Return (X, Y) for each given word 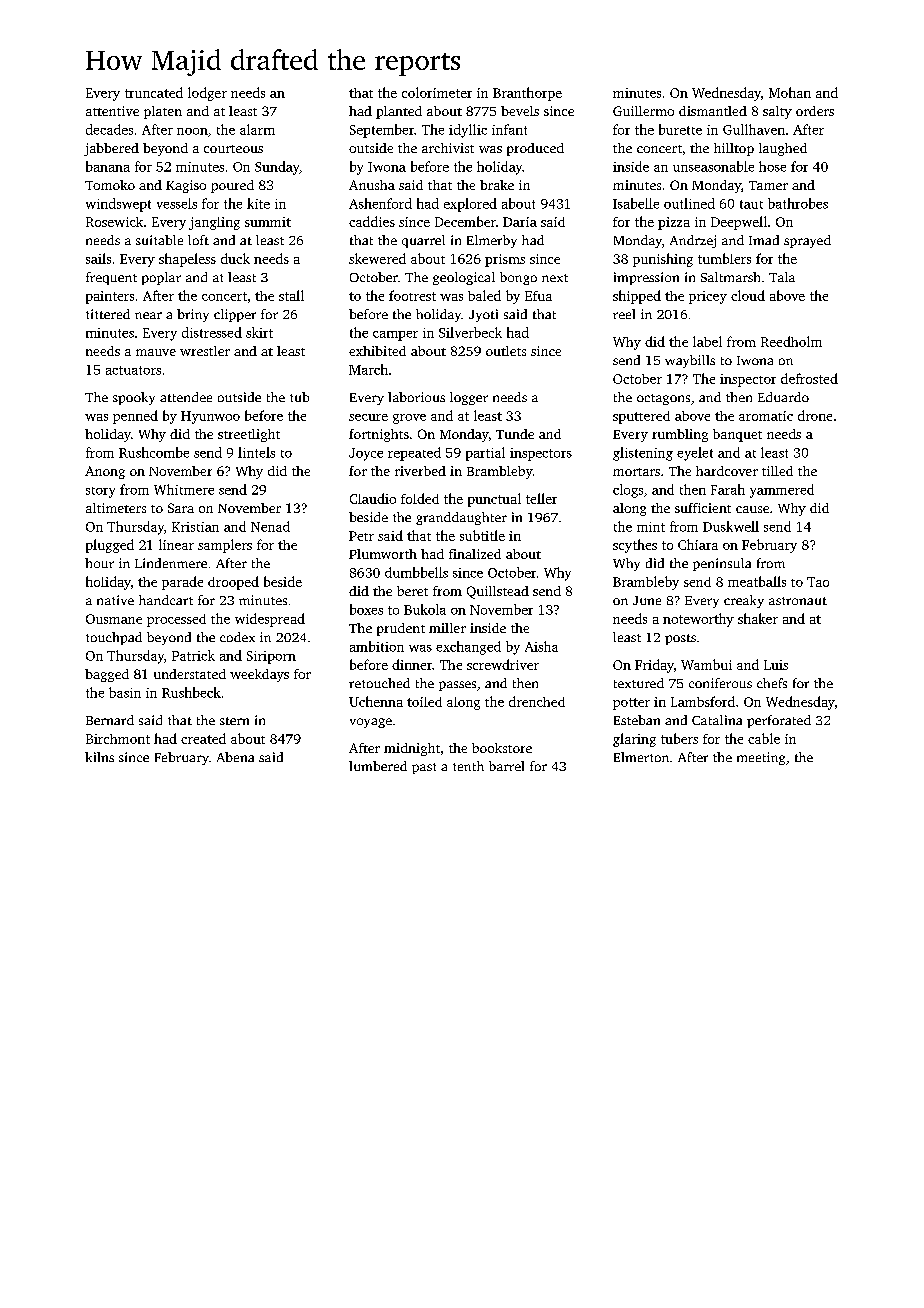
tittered (108, 314)
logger (469, 398)
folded (420, 498)
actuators (133, 370)
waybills (690, 361)
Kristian (195, 527)
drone (815, 415)
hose (772, 166)
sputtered (641, 417)
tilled (777, 471)
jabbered (111, 149)
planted (399, 112)
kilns (99, 757)
